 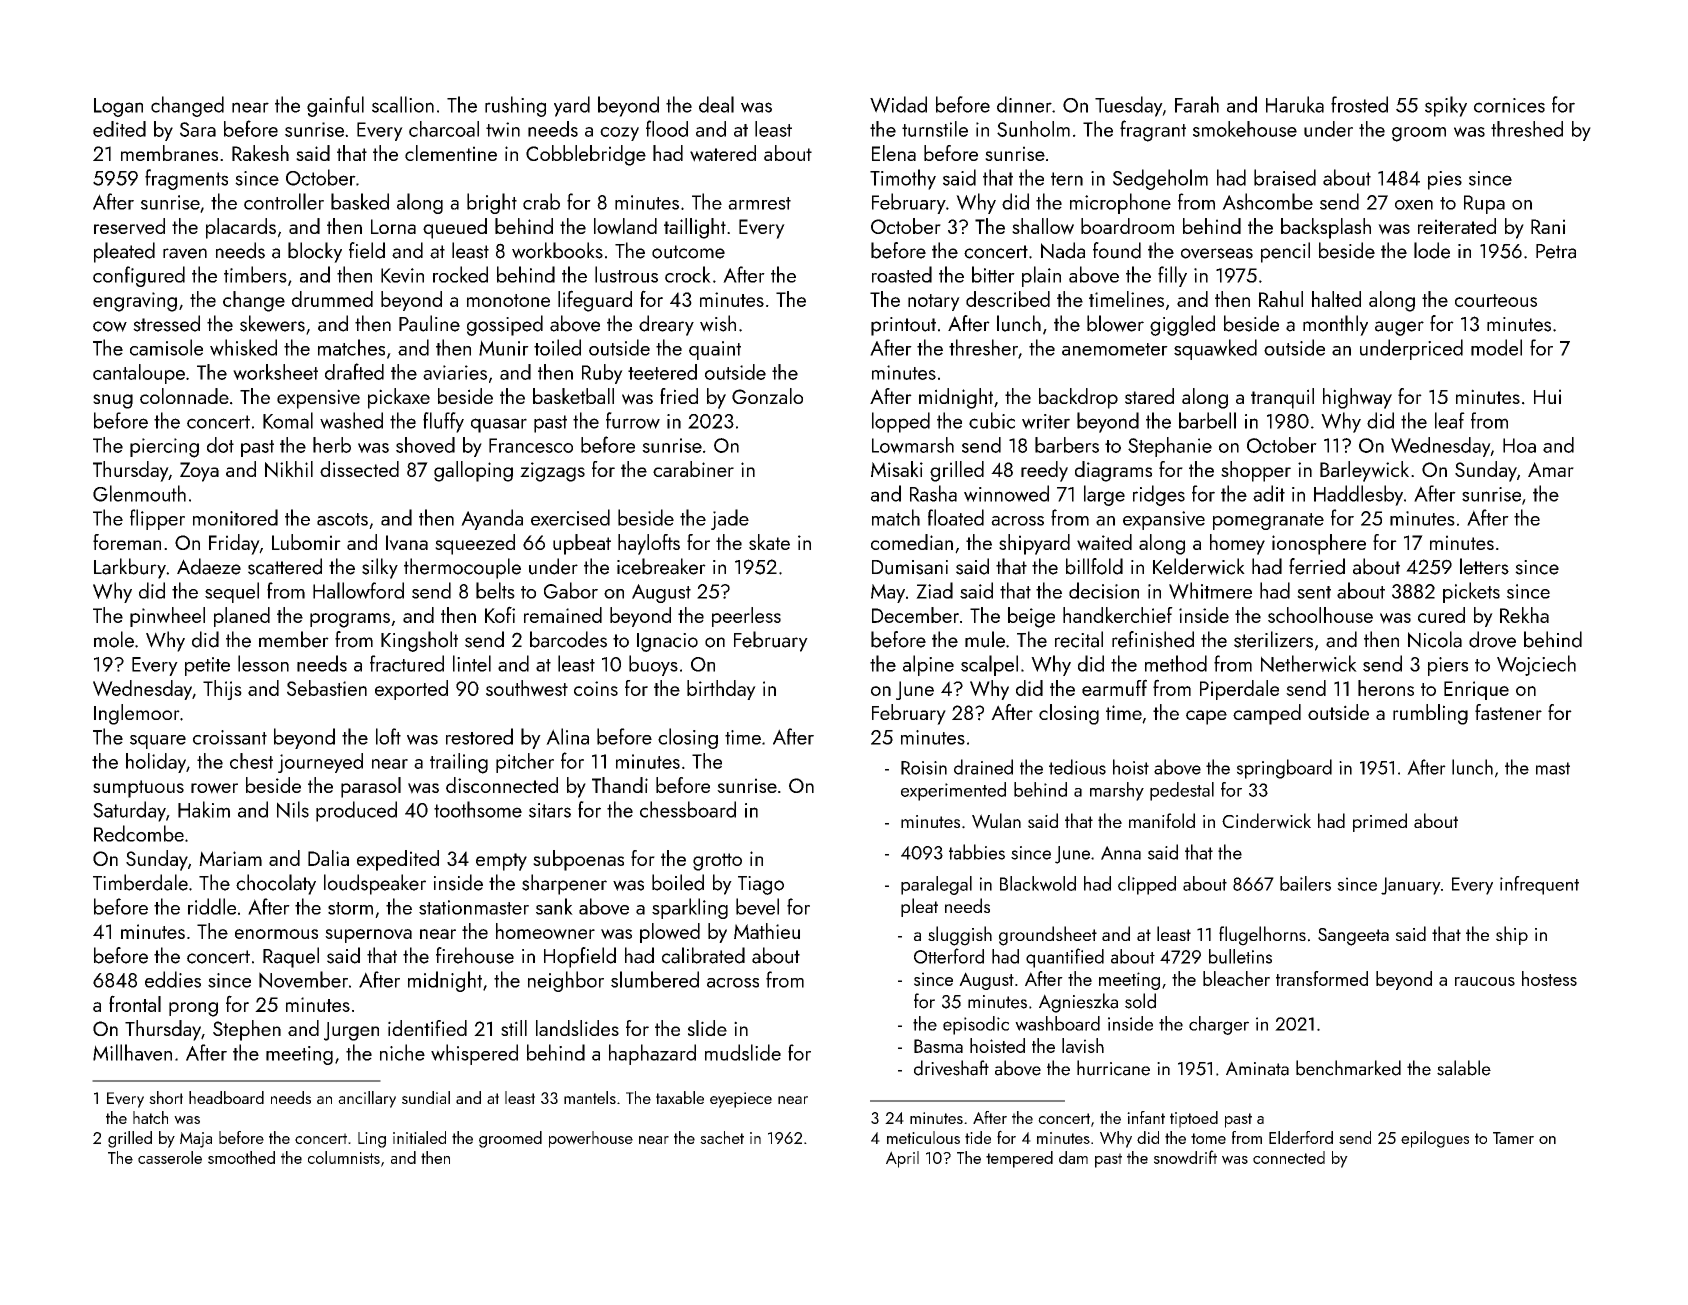 I want to click on spiky, so click(x=1446, y=106).
